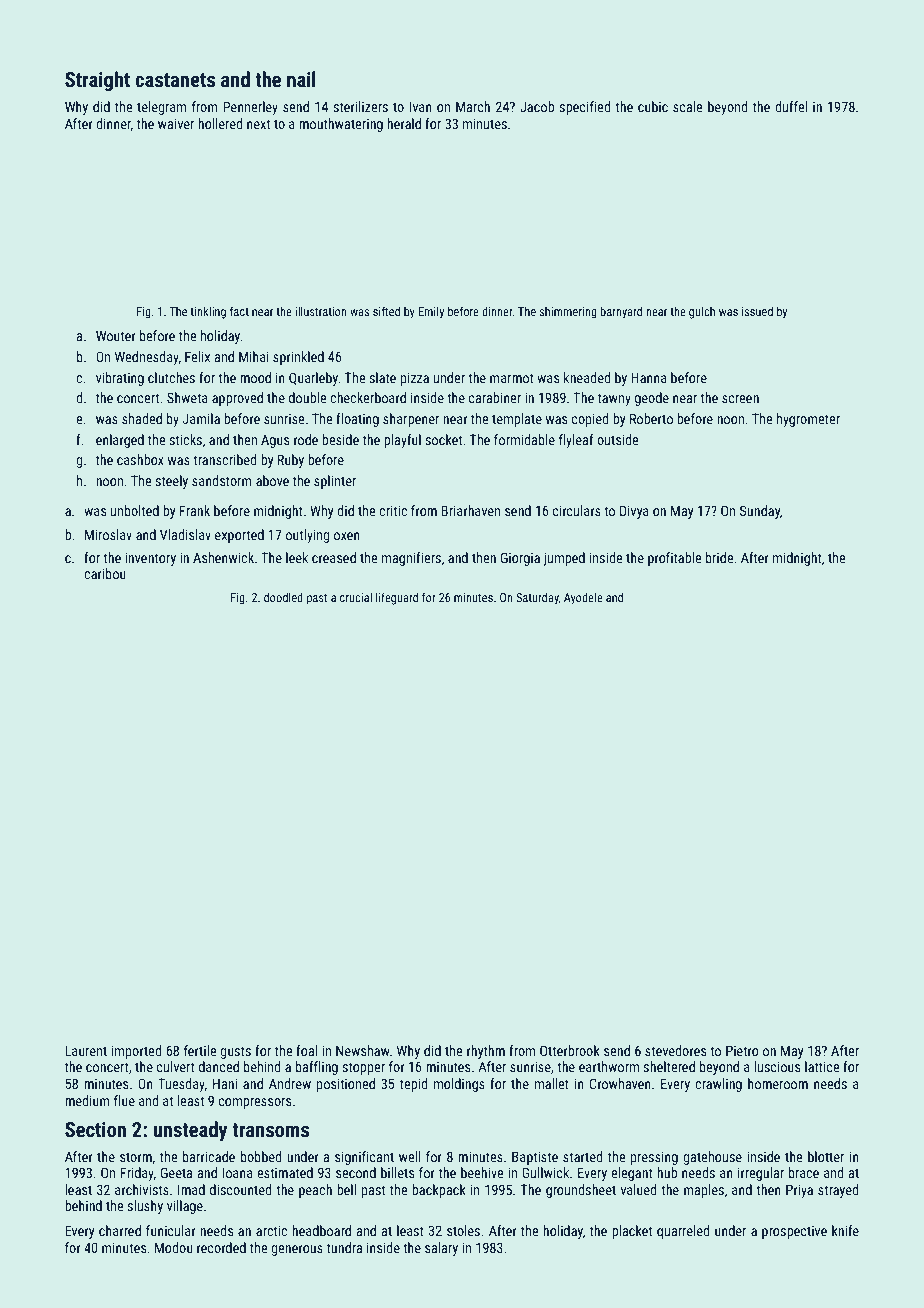 This screenshot has height=1308, width=924. I want to click on well, so click(410, 1156).
